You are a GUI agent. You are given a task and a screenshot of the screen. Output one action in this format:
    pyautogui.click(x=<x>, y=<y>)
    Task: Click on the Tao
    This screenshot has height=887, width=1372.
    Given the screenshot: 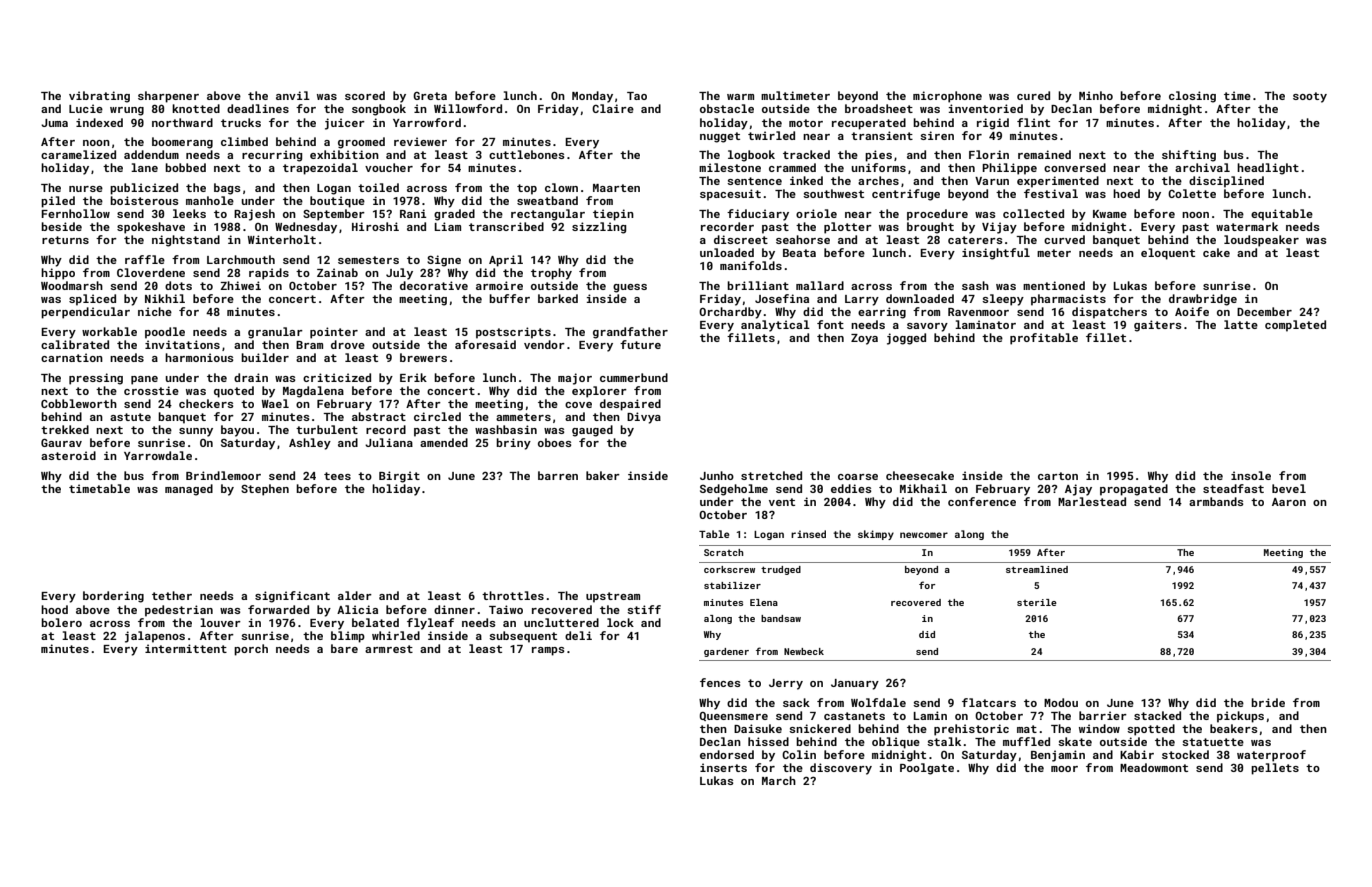 What is the action you would take?
    pyautogui.click(x=637, y=96)
